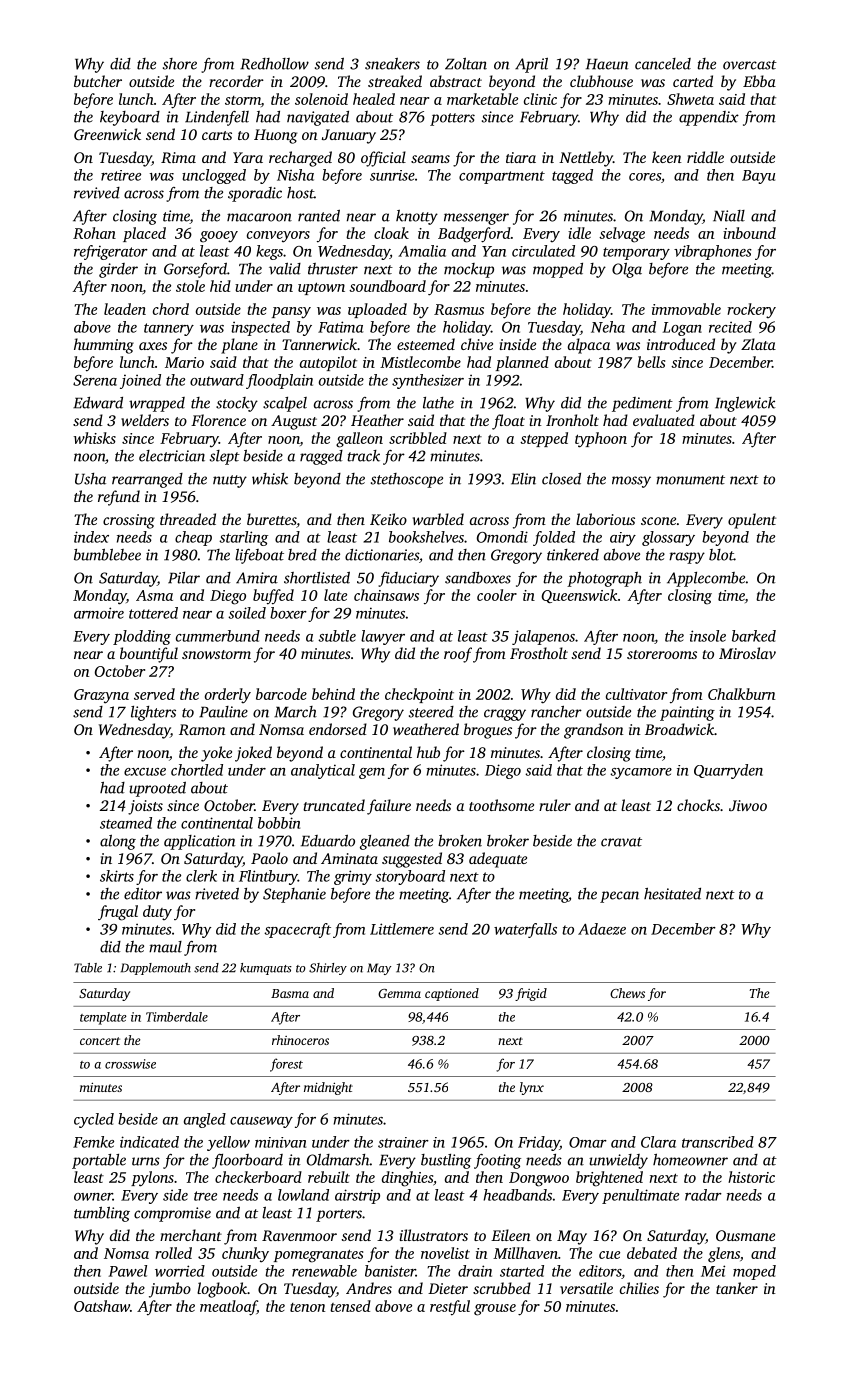 The height and width of the screenshot is (1400, 849). Describe the element at coordinates (102, 1214) in the screenshot. I see `tumbling` at that location.
